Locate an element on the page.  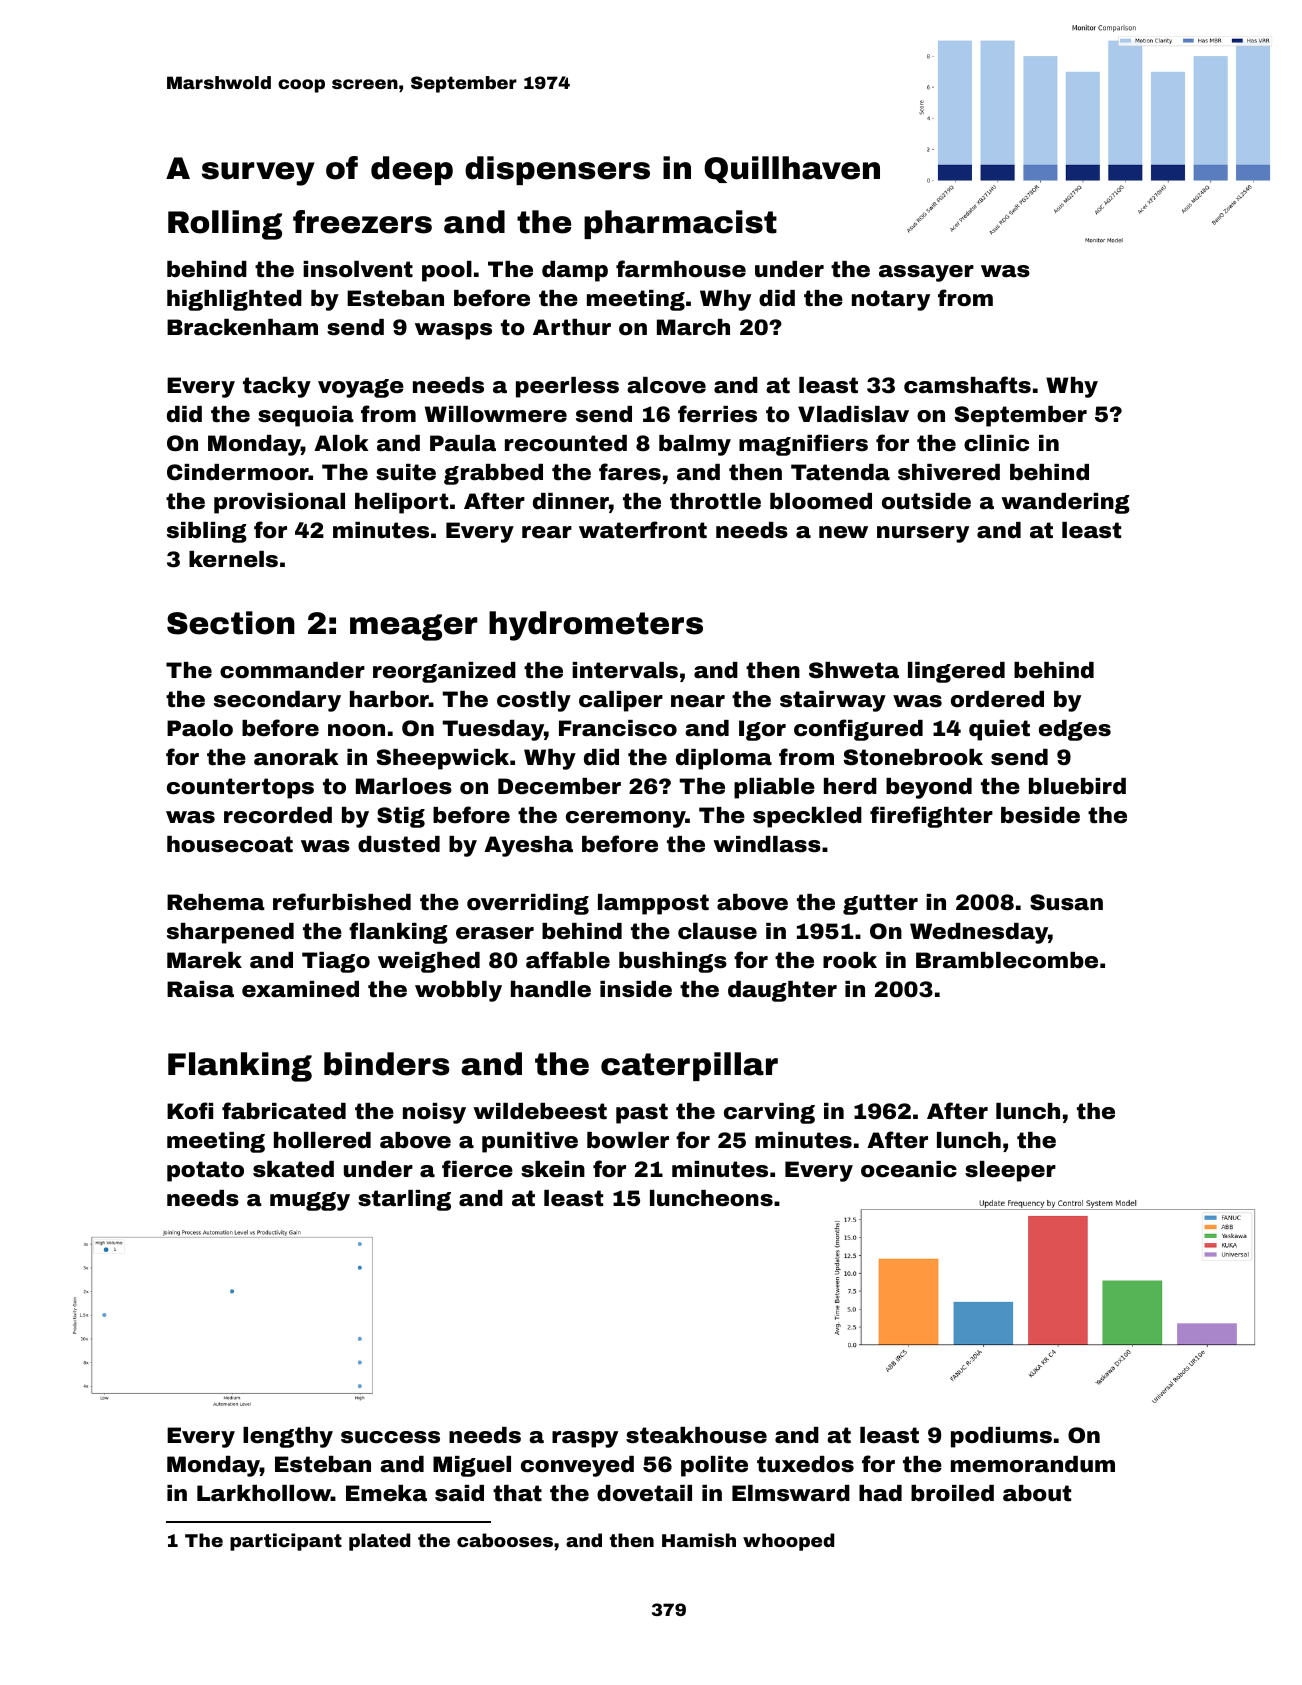
about is located at coordinates (1037, 1493).
